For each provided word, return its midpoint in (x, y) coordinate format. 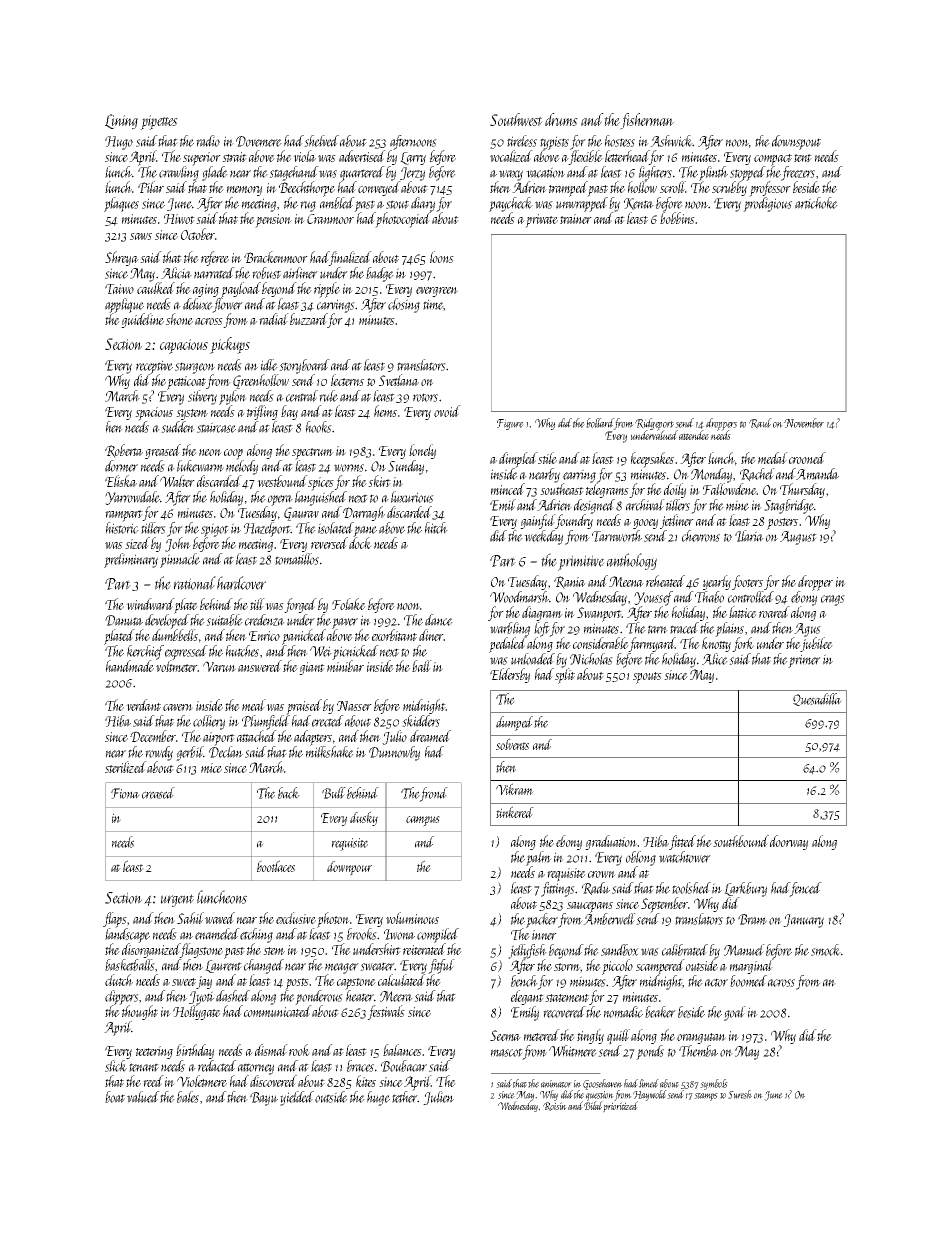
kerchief (145, 652)
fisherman (647, 121)
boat (115, 1097)
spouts (647, 678)
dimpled (518, 460)
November (804, 423)
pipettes (159, 122)
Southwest (516, 119)
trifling (262, 412)
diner (431, 635)
